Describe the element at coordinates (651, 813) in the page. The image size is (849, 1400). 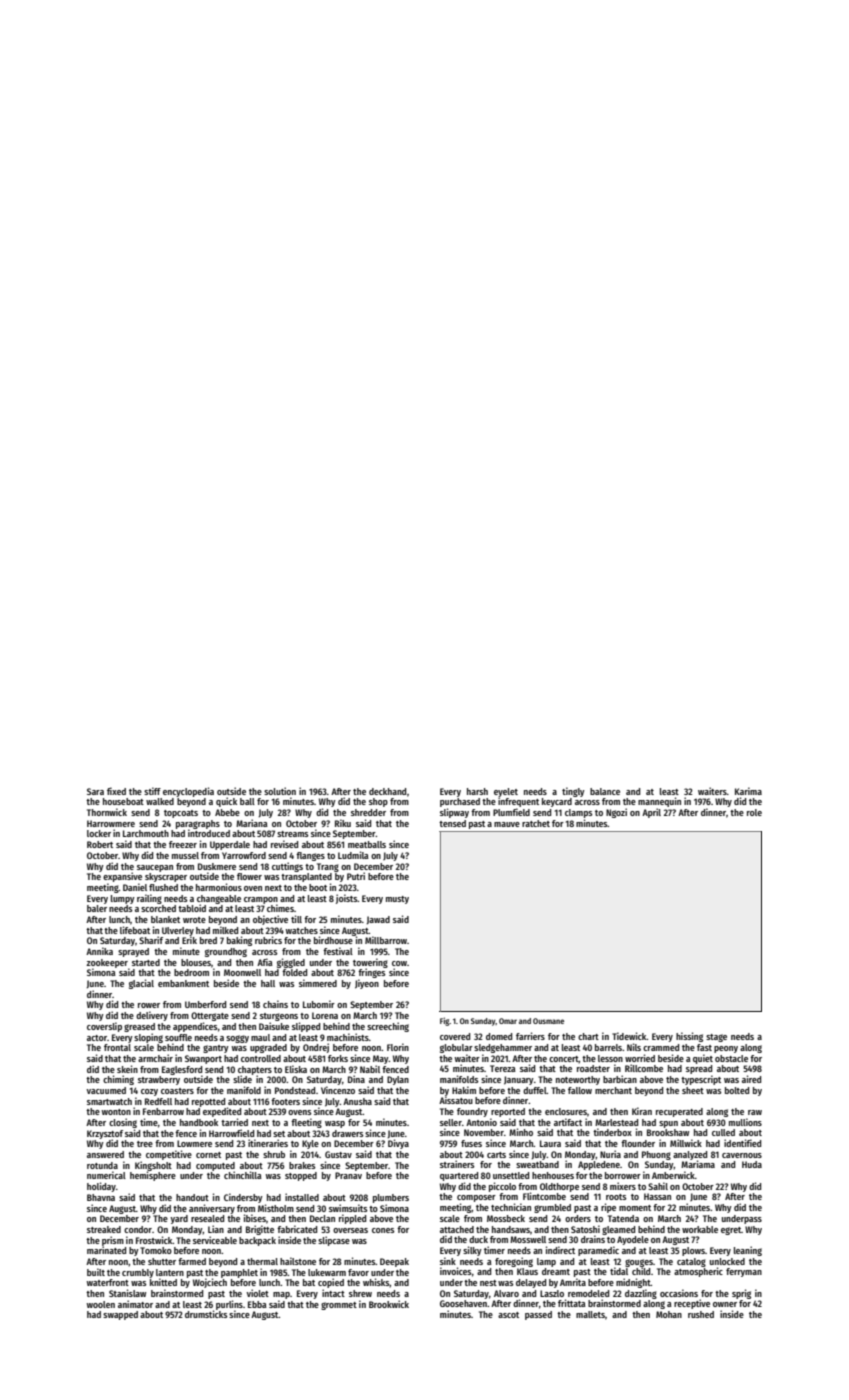
I see `April` at that location.
